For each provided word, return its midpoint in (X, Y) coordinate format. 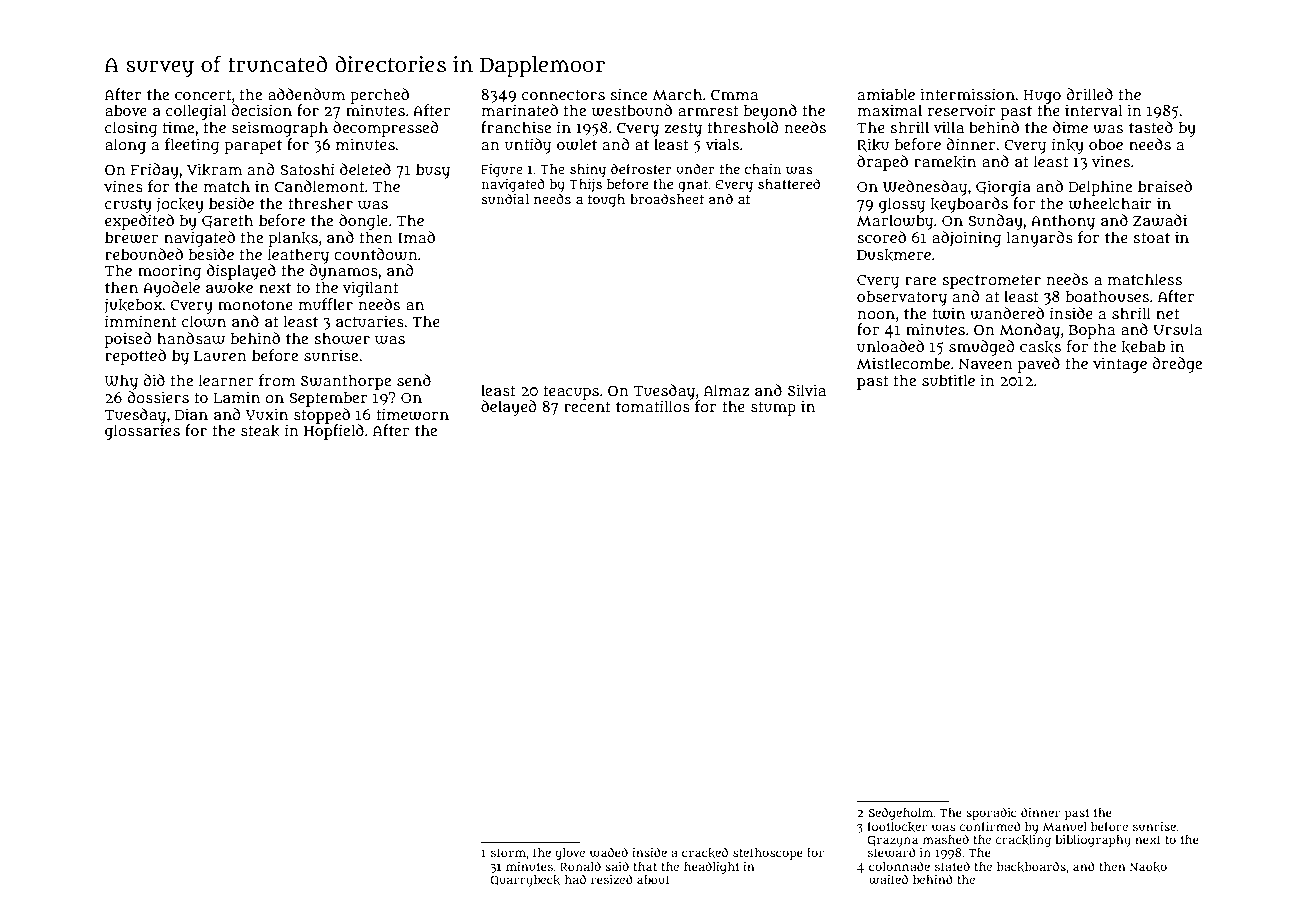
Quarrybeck (525, 881)
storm (508, 853)
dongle (363, 222)
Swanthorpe (346, 382)
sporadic (991, 813)
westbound (632, 110)
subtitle (948, 380)
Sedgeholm (900, 813)
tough (606, 201)
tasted (1151, 127)
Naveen (986, 363)
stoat (1151, 238)
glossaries (142, 432)
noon (876, 314)
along (125, 146)
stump (773, 409)
